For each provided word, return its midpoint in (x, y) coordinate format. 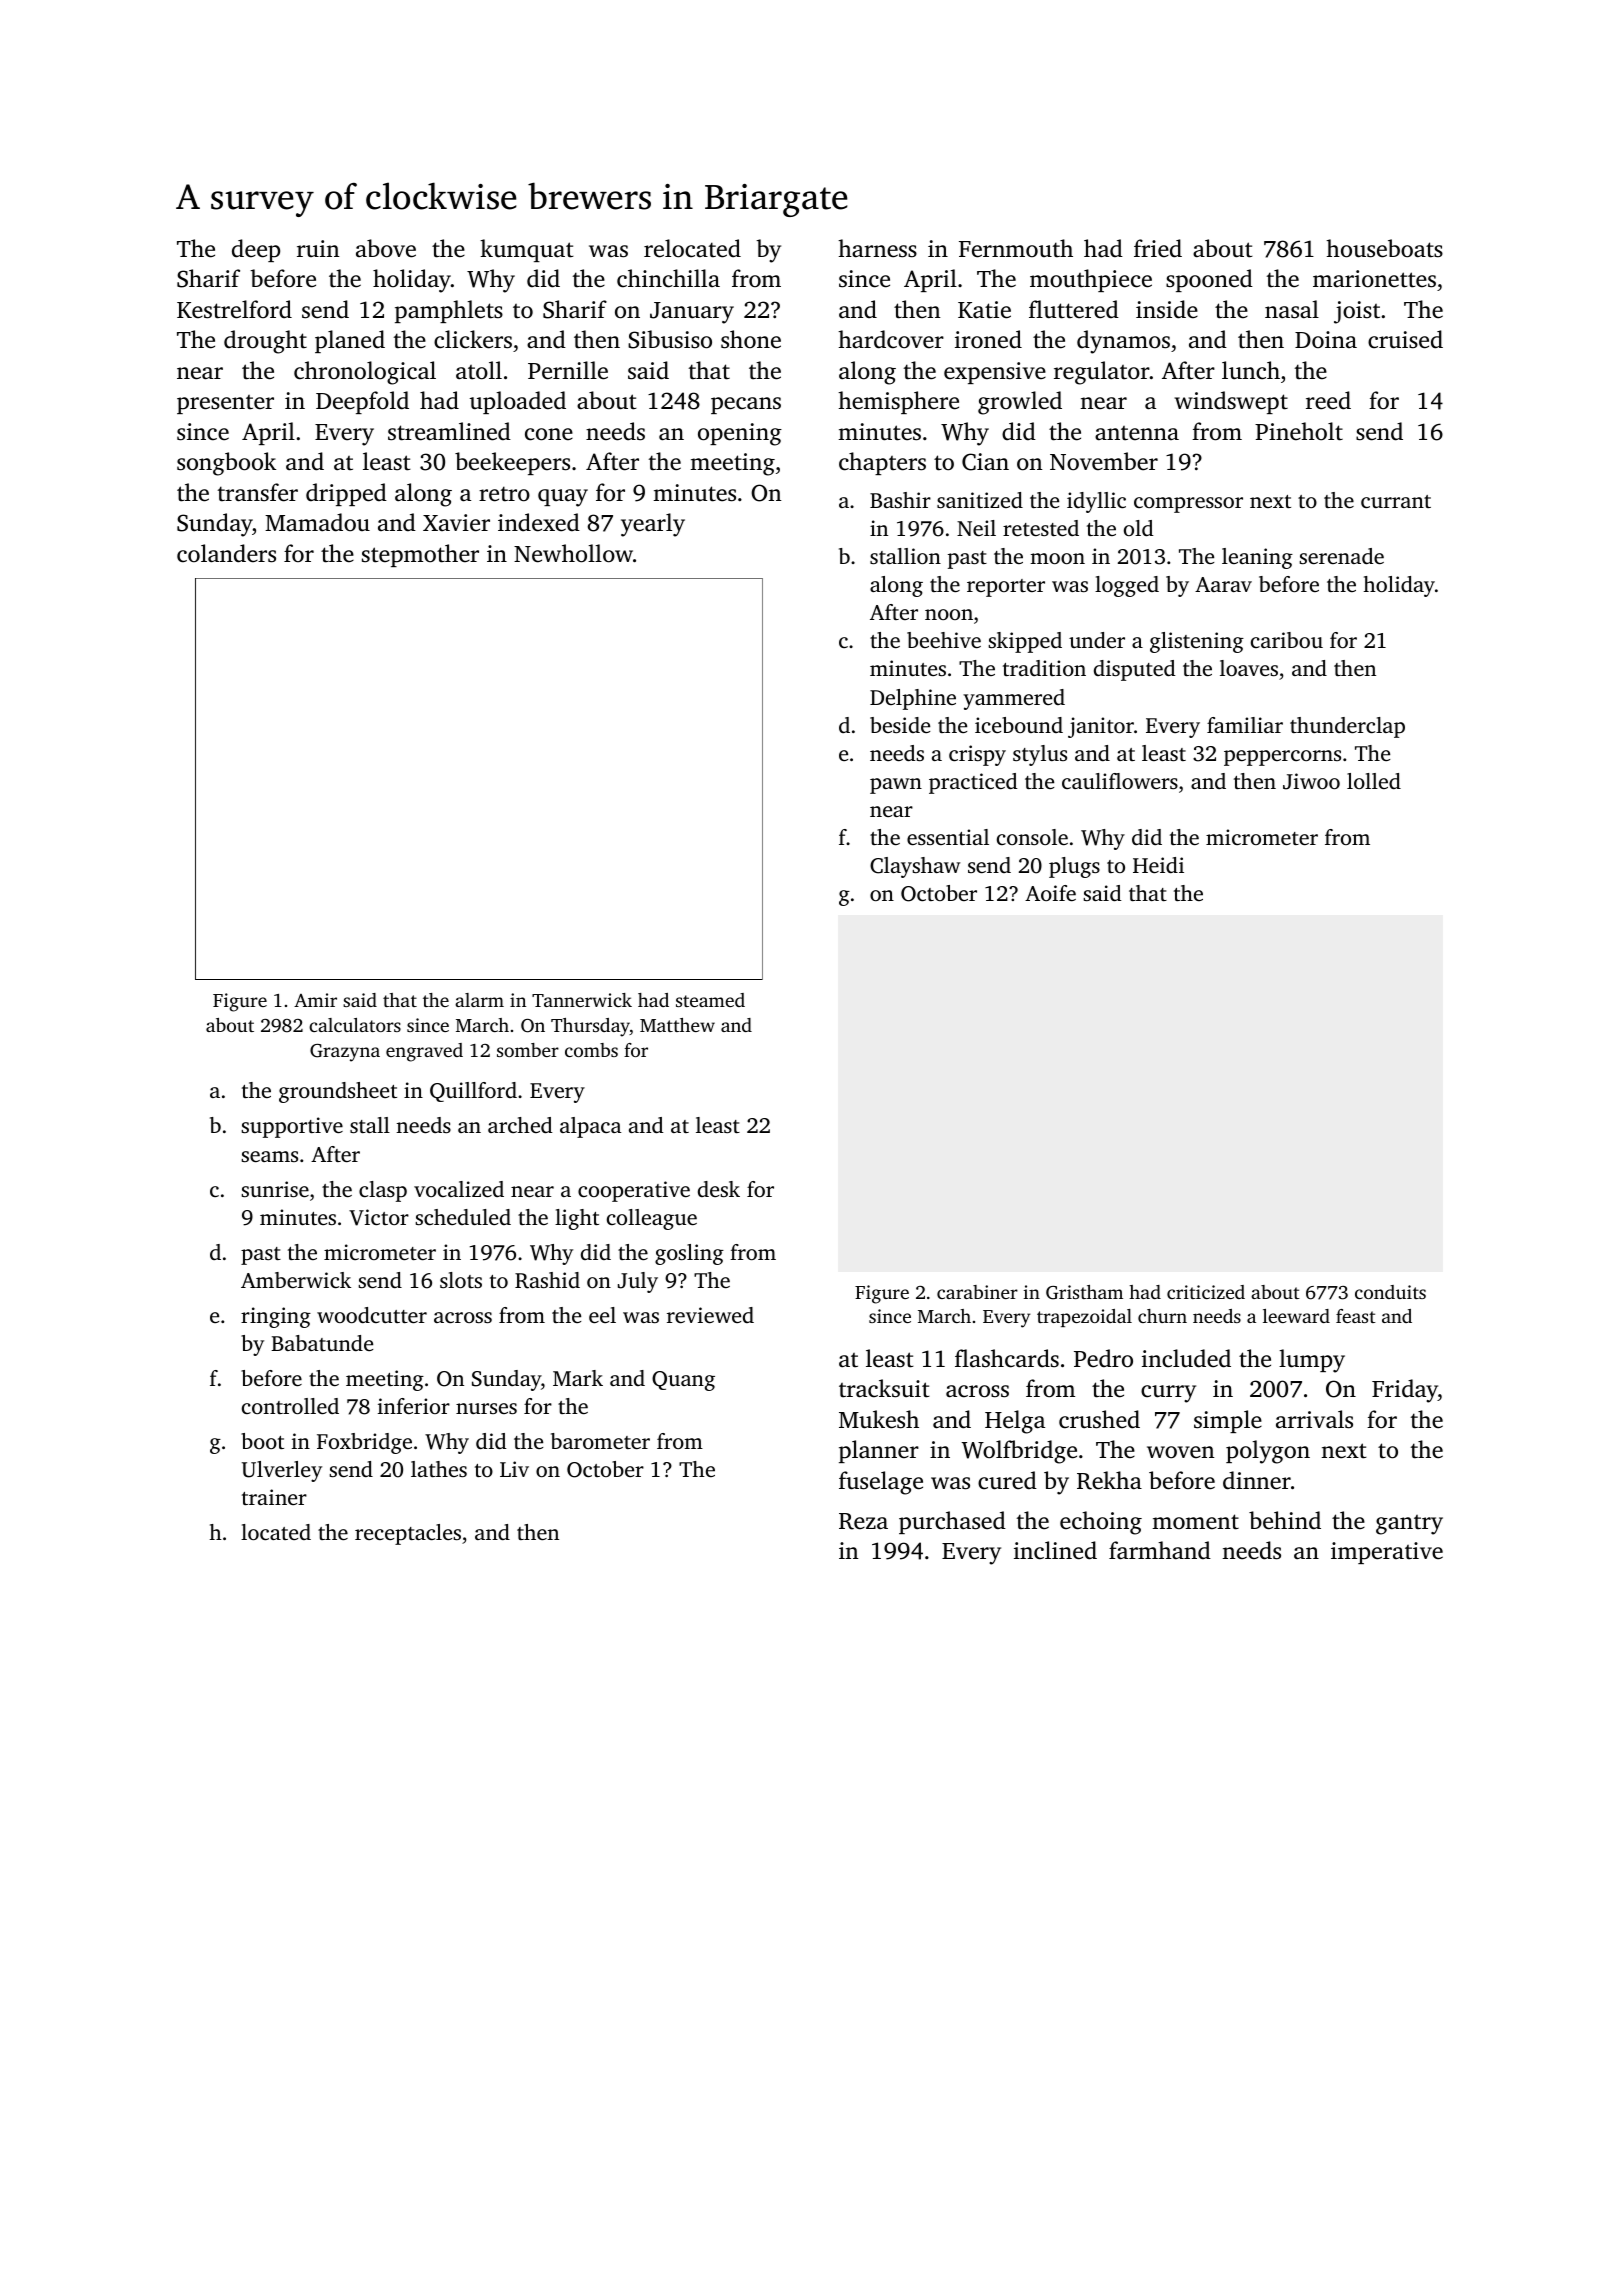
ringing (276, 1317)
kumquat (527, 250)
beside (900, 725)
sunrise (275, 1189)
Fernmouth (1016, 248)
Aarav (1223, 584)
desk (719, 1189)
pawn (896, 786)
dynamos (1123, 342)
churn (1162, 1316)
